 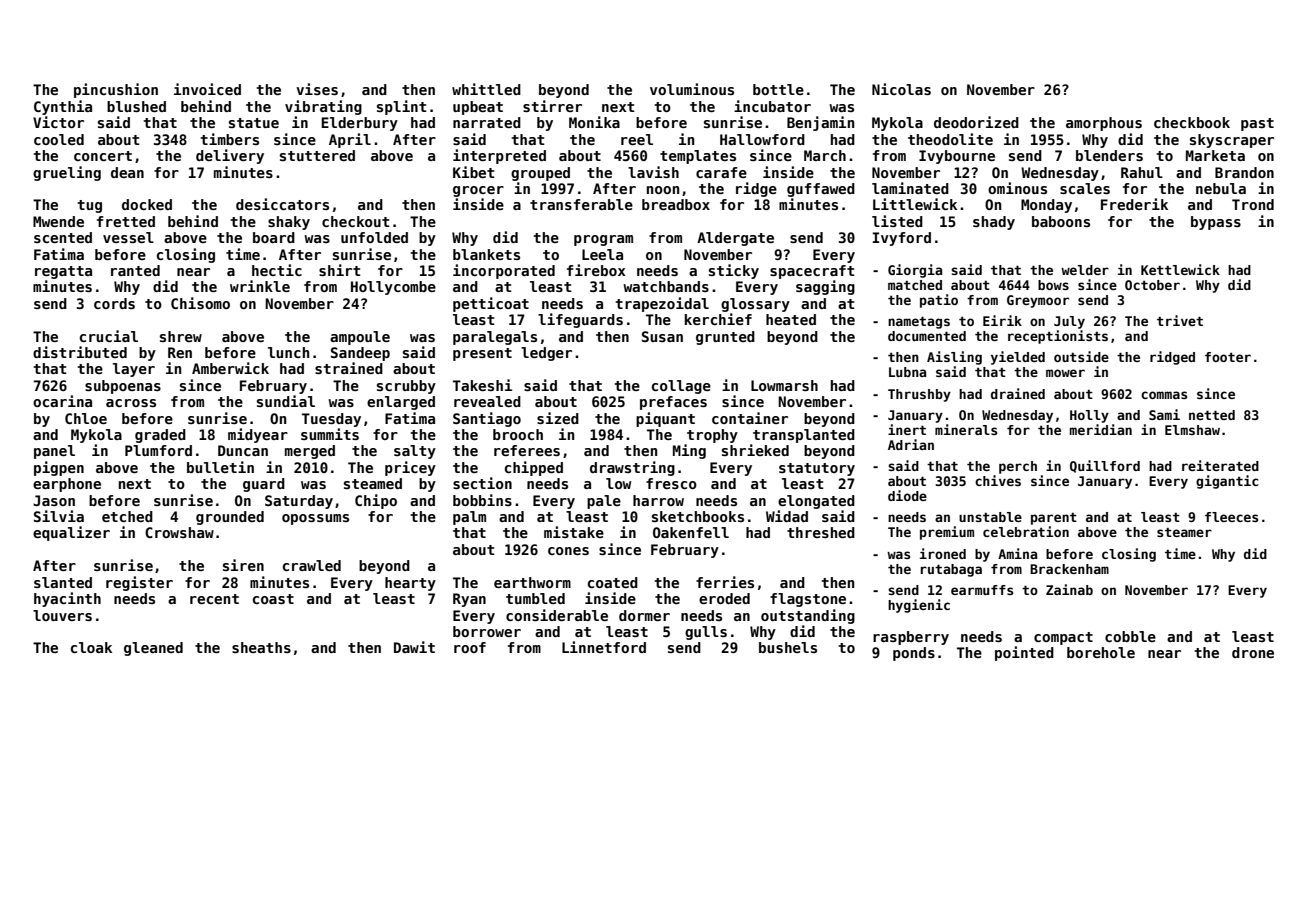 What do you see at coordinates (349, 368) in the screenshot?
I see `strained` at bounding box center [349, 368].
